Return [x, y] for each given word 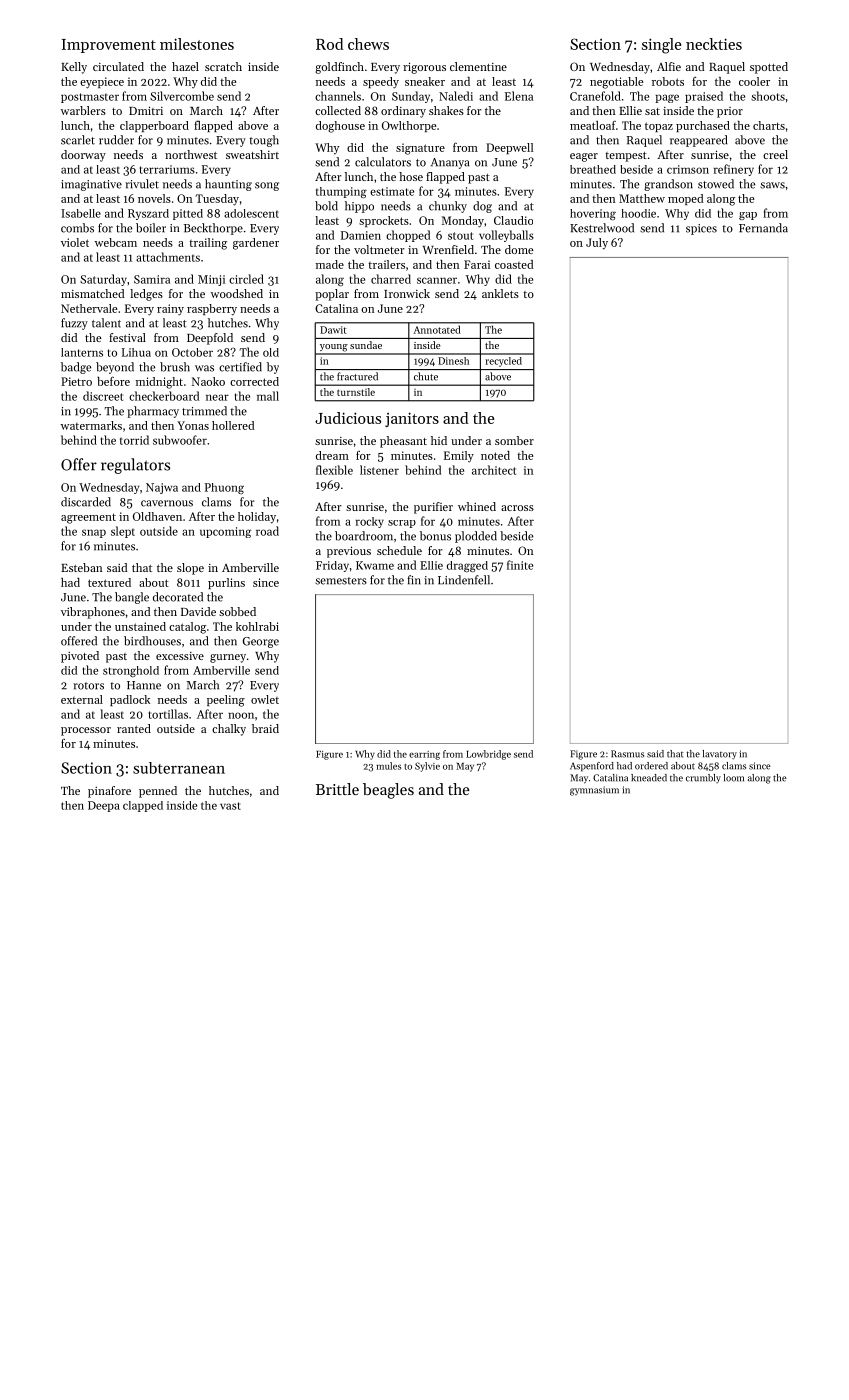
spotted [769, 68]
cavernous [167, 503]
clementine [478, 66]
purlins [226, 583]
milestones [197, 44]
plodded [476, 537]
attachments [168, 257]
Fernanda [763, 228]
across [517, 508]
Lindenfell [464, 580]
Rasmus [627, 754]
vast [230, 806]
